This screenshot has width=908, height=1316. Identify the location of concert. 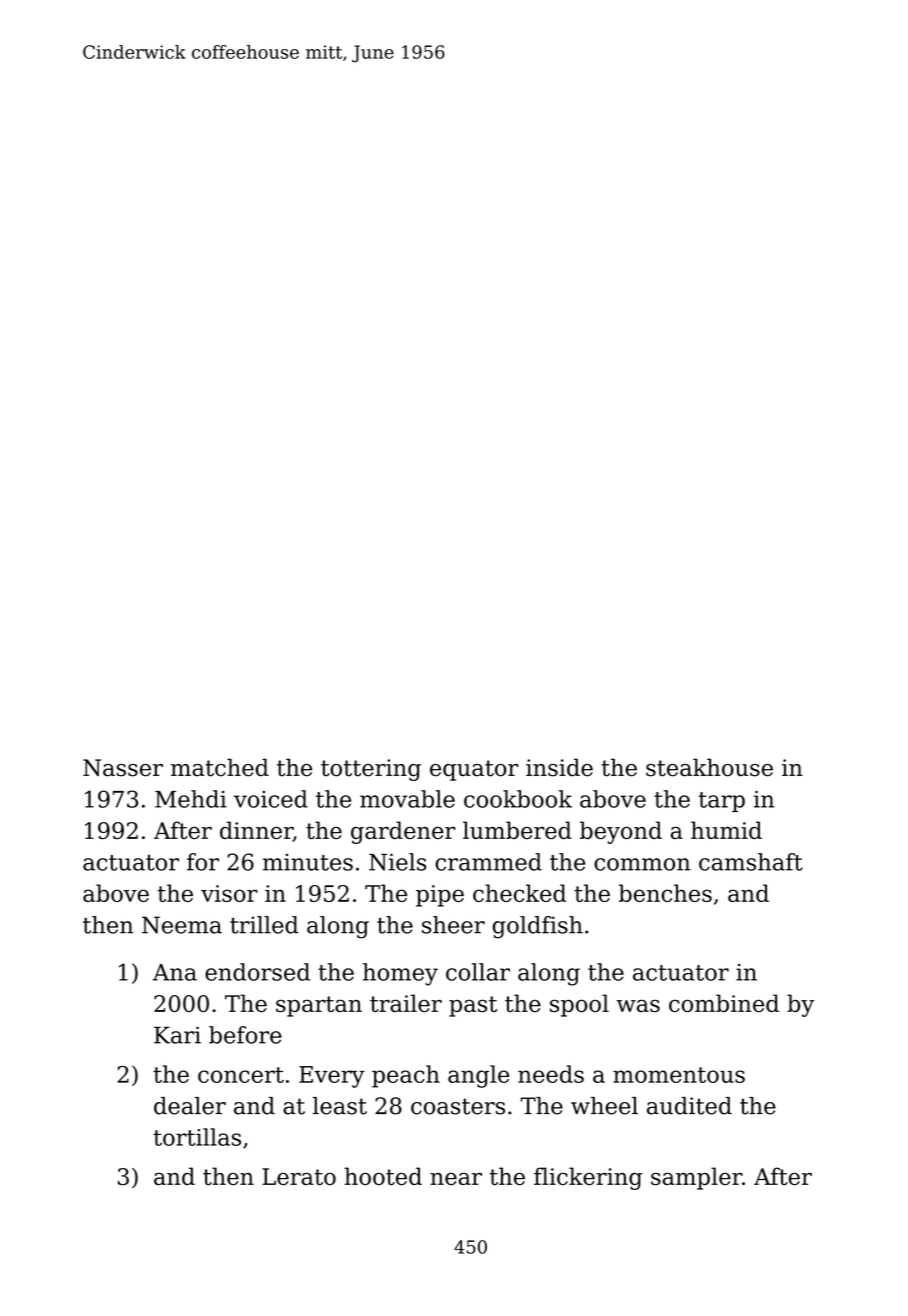
(241, 1075).
